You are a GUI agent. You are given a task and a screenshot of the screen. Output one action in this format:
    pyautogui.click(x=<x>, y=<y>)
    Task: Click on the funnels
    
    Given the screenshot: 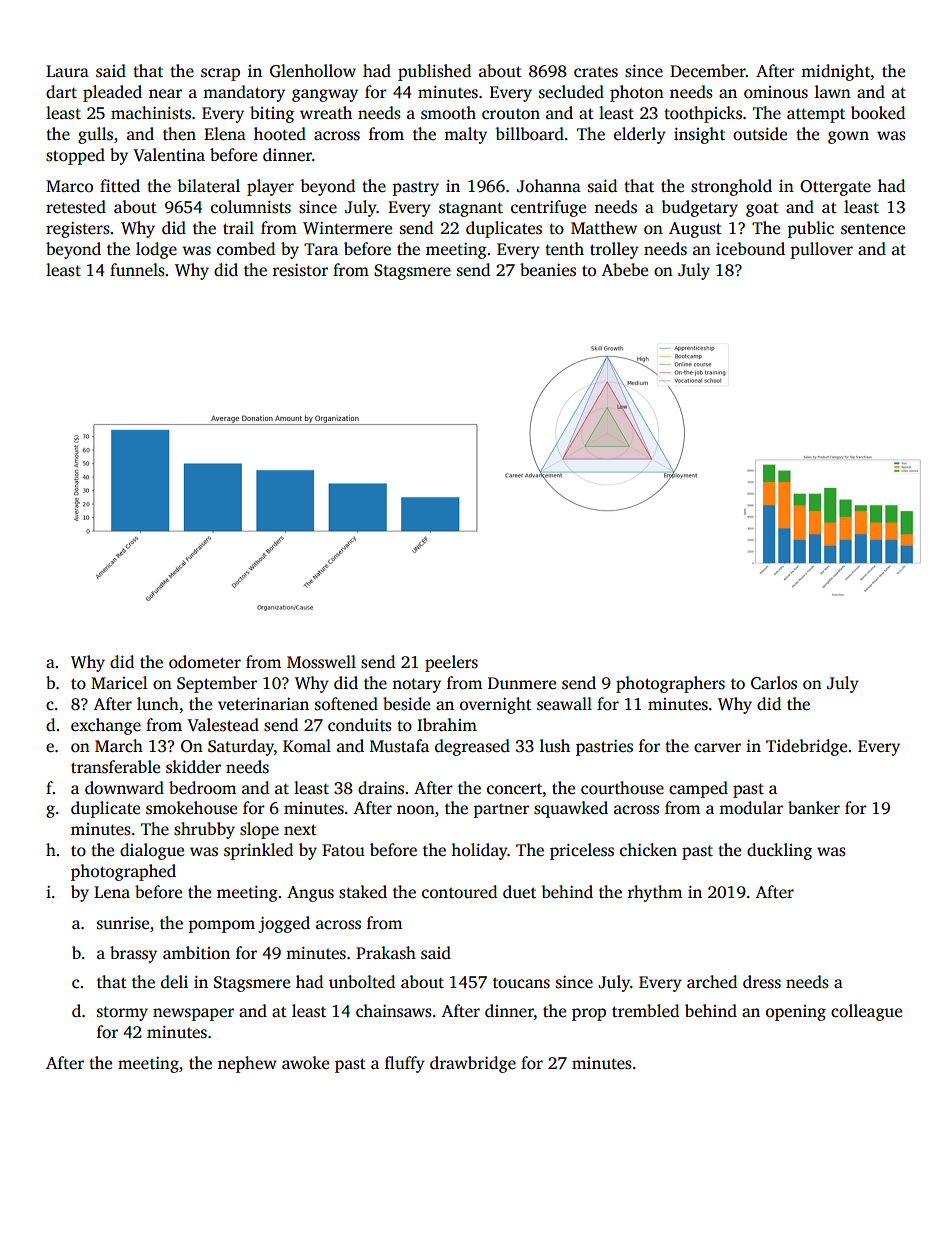 What is the action you would take?
    pyautogui.click(x=137, y=270)
